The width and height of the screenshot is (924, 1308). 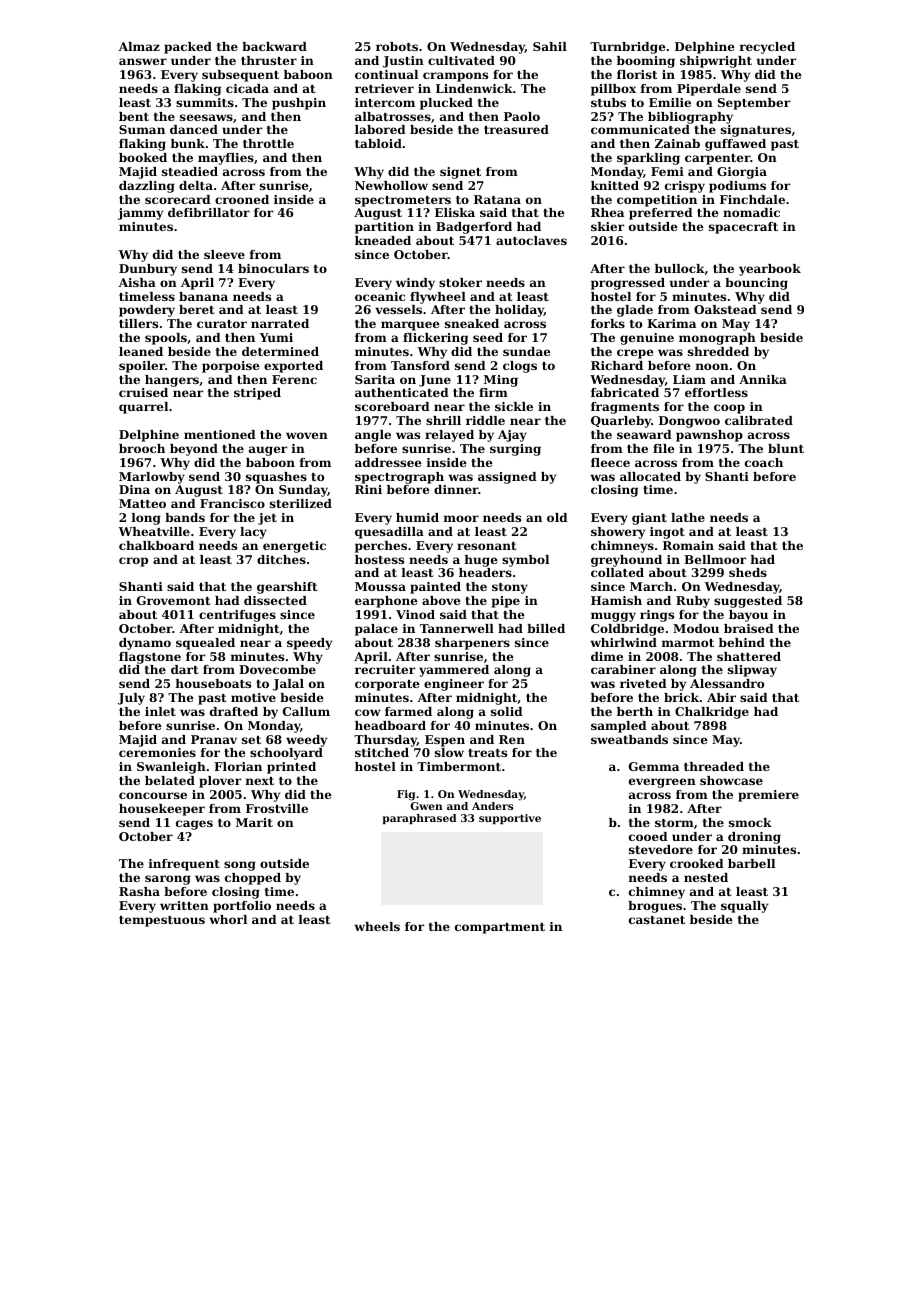 What do you see at coordinates (457, 628) in the screenshot?
I see `Tannerwell` at bounding box center [457, 628].
